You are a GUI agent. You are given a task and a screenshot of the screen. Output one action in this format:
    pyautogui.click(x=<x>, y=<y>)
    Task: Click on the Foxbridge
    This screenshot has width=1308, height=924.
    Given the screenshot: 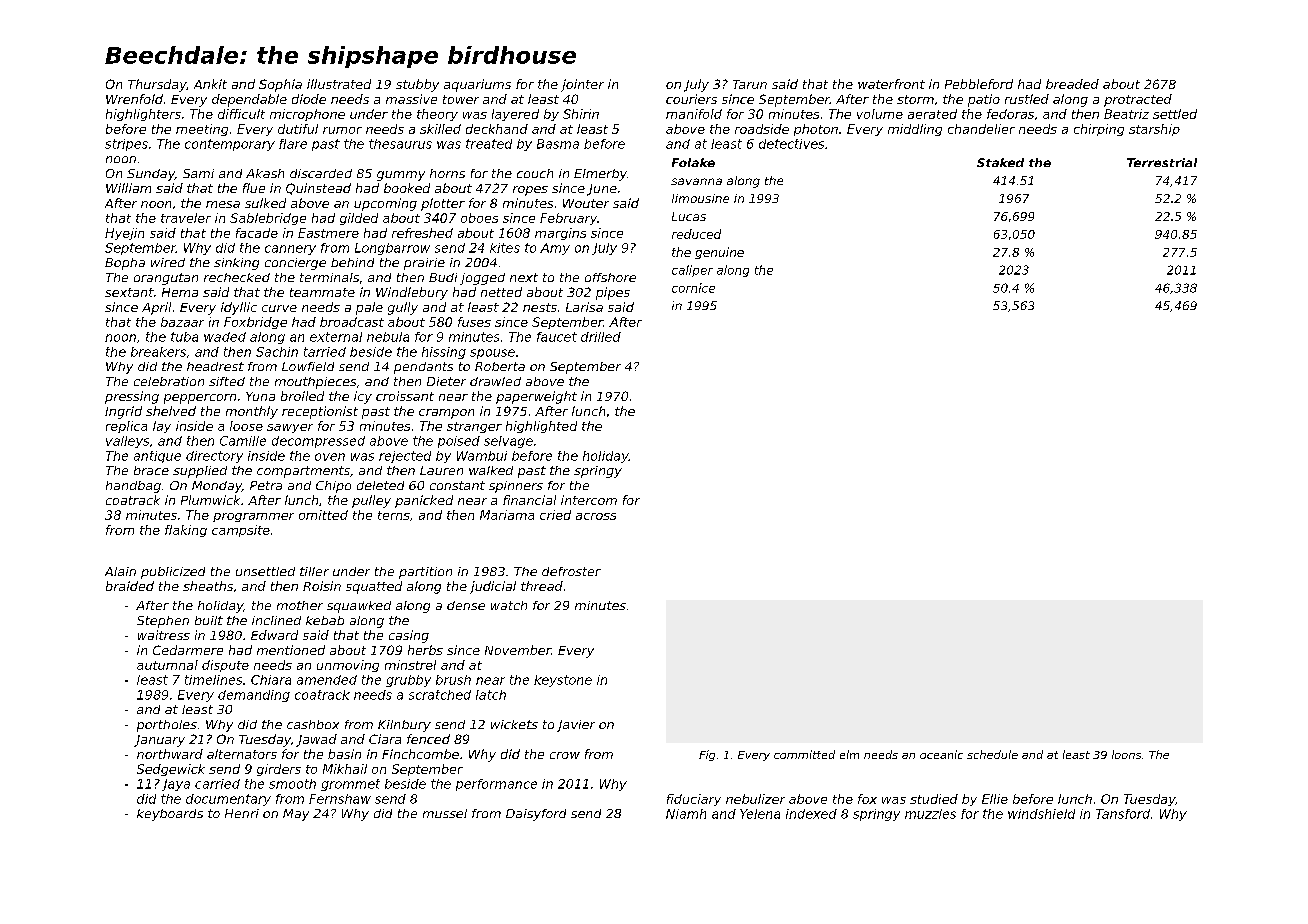 What is the action you would take?
    pyautogui.click(x=255, y=323)
